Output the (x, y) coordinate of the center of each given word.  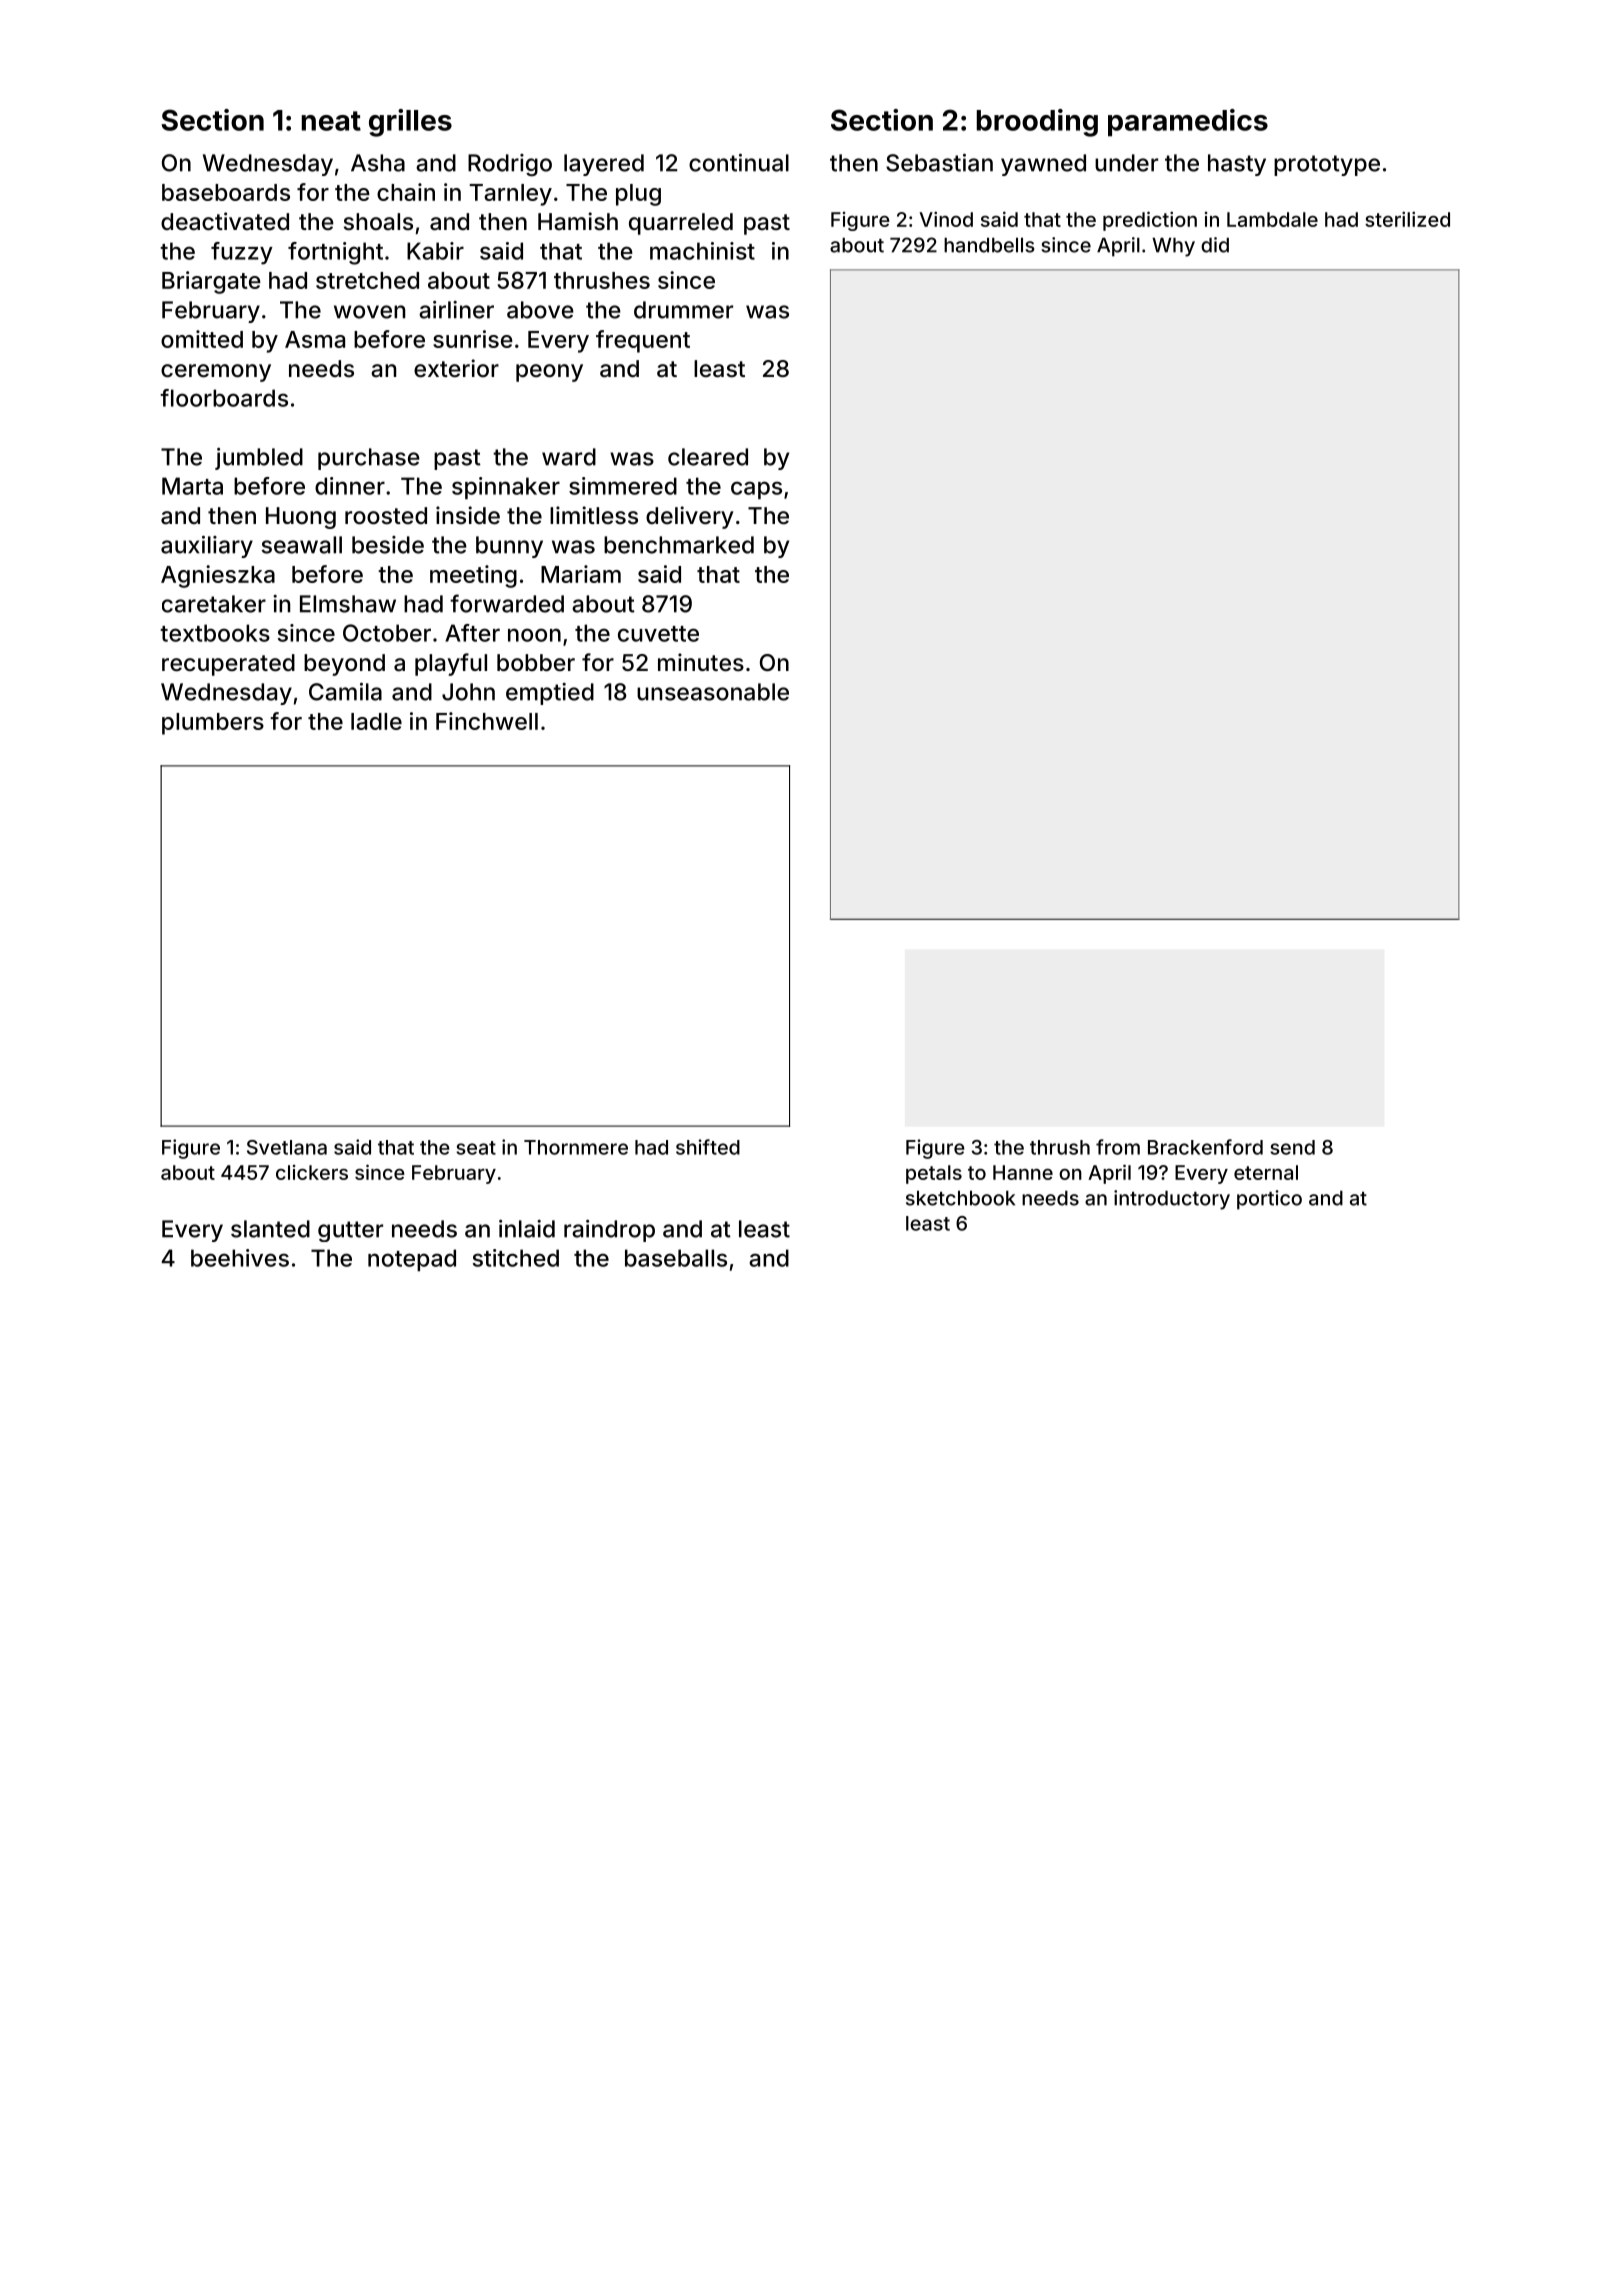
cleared (708, 457)
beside (388, 545)
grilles (410, 123)
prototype (1327, 165)
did (1215, 245)
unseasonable (713, 692)
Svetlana (287, 1147)
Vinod (946, 219)
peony (549, 373)
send (1292, 1147)
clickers (312, 1172)
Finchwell (487, 721)
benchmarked (679, 545)
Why (1173, 247)
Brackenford (1205, 1147)
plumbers (213, 724)
